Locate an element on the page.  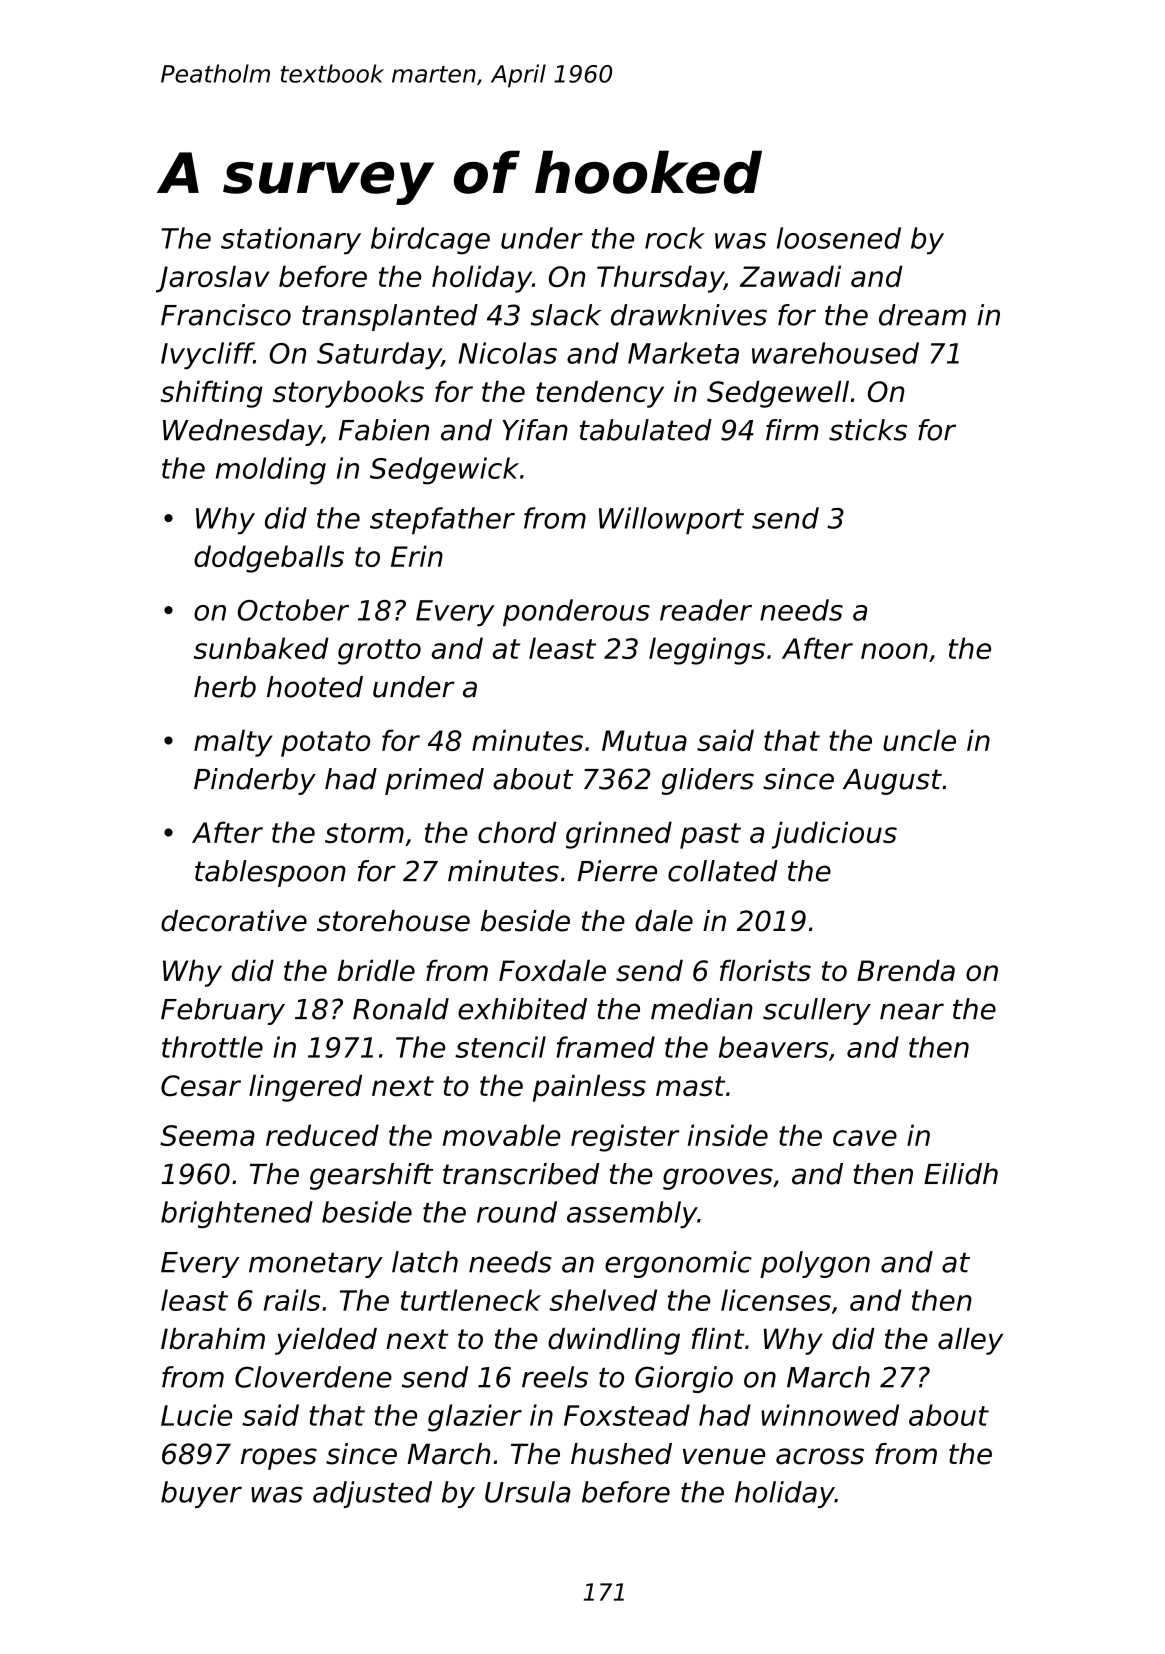
potato is located at coordinates (325, 744).
